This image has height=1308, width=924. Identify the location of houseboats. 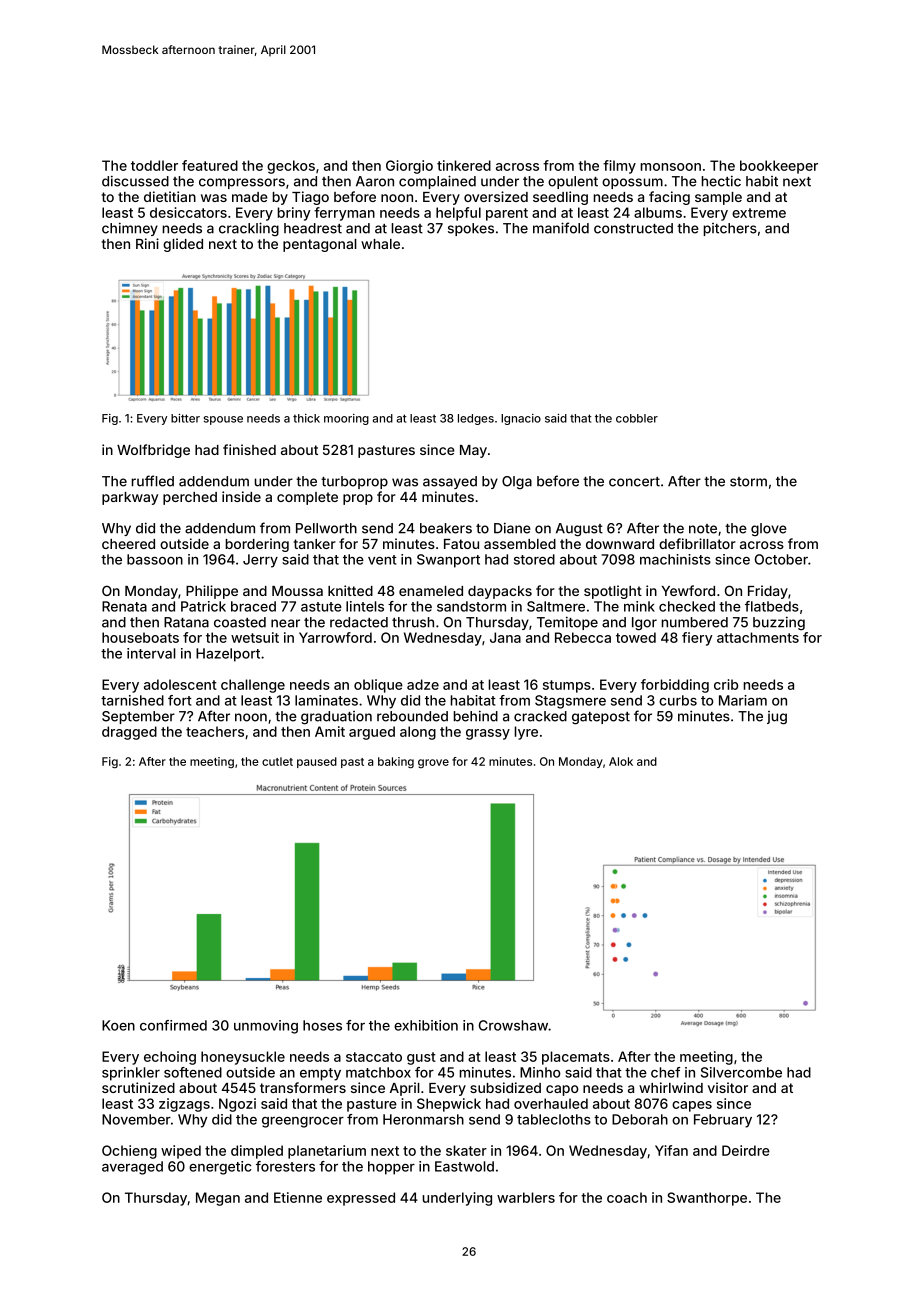
(140, 637).
